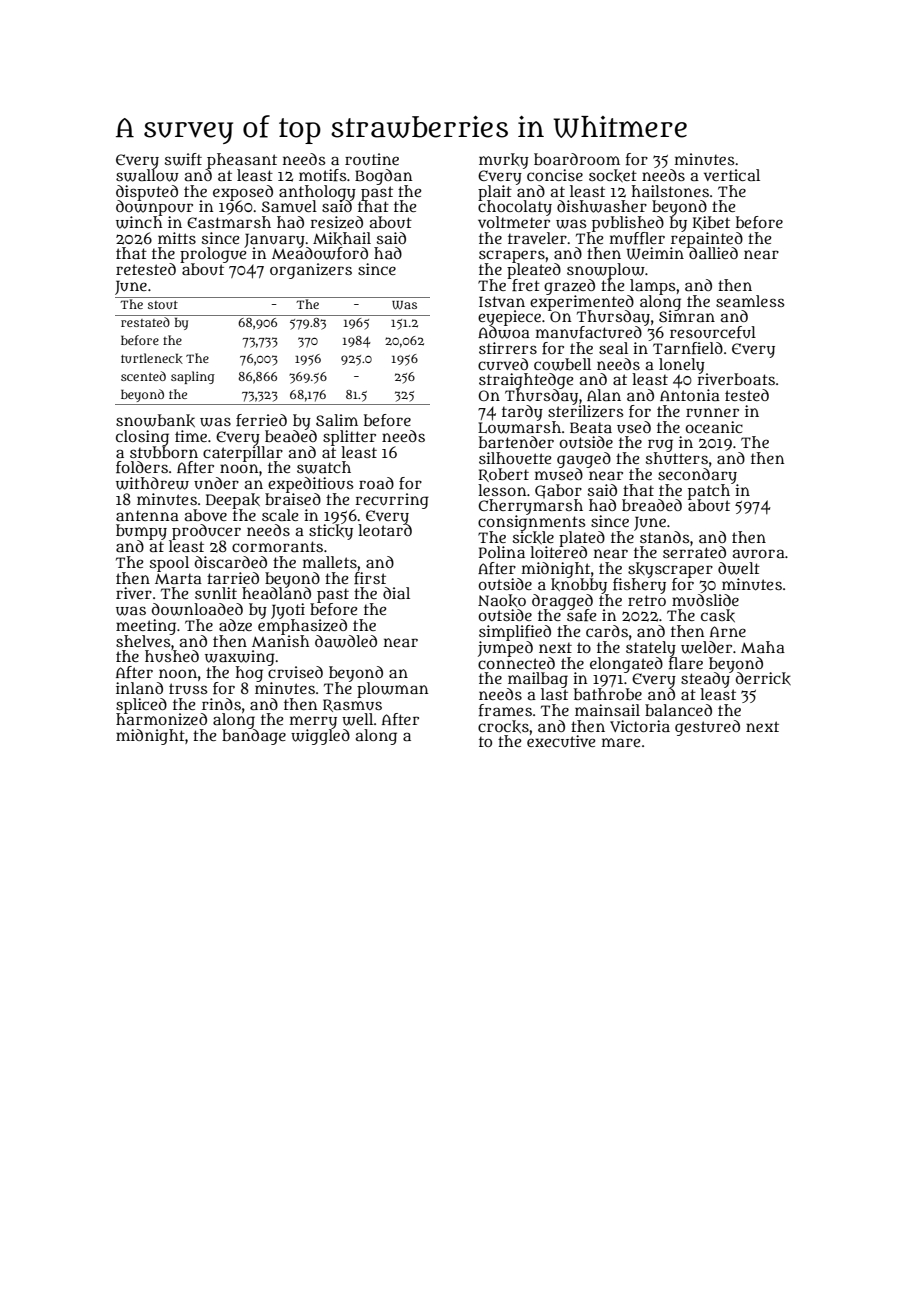 The width and height of the screenshot is (908, 1316). Describe the element at coordinates (385, 530) in the screenshot. I see `leotard` at that location.
